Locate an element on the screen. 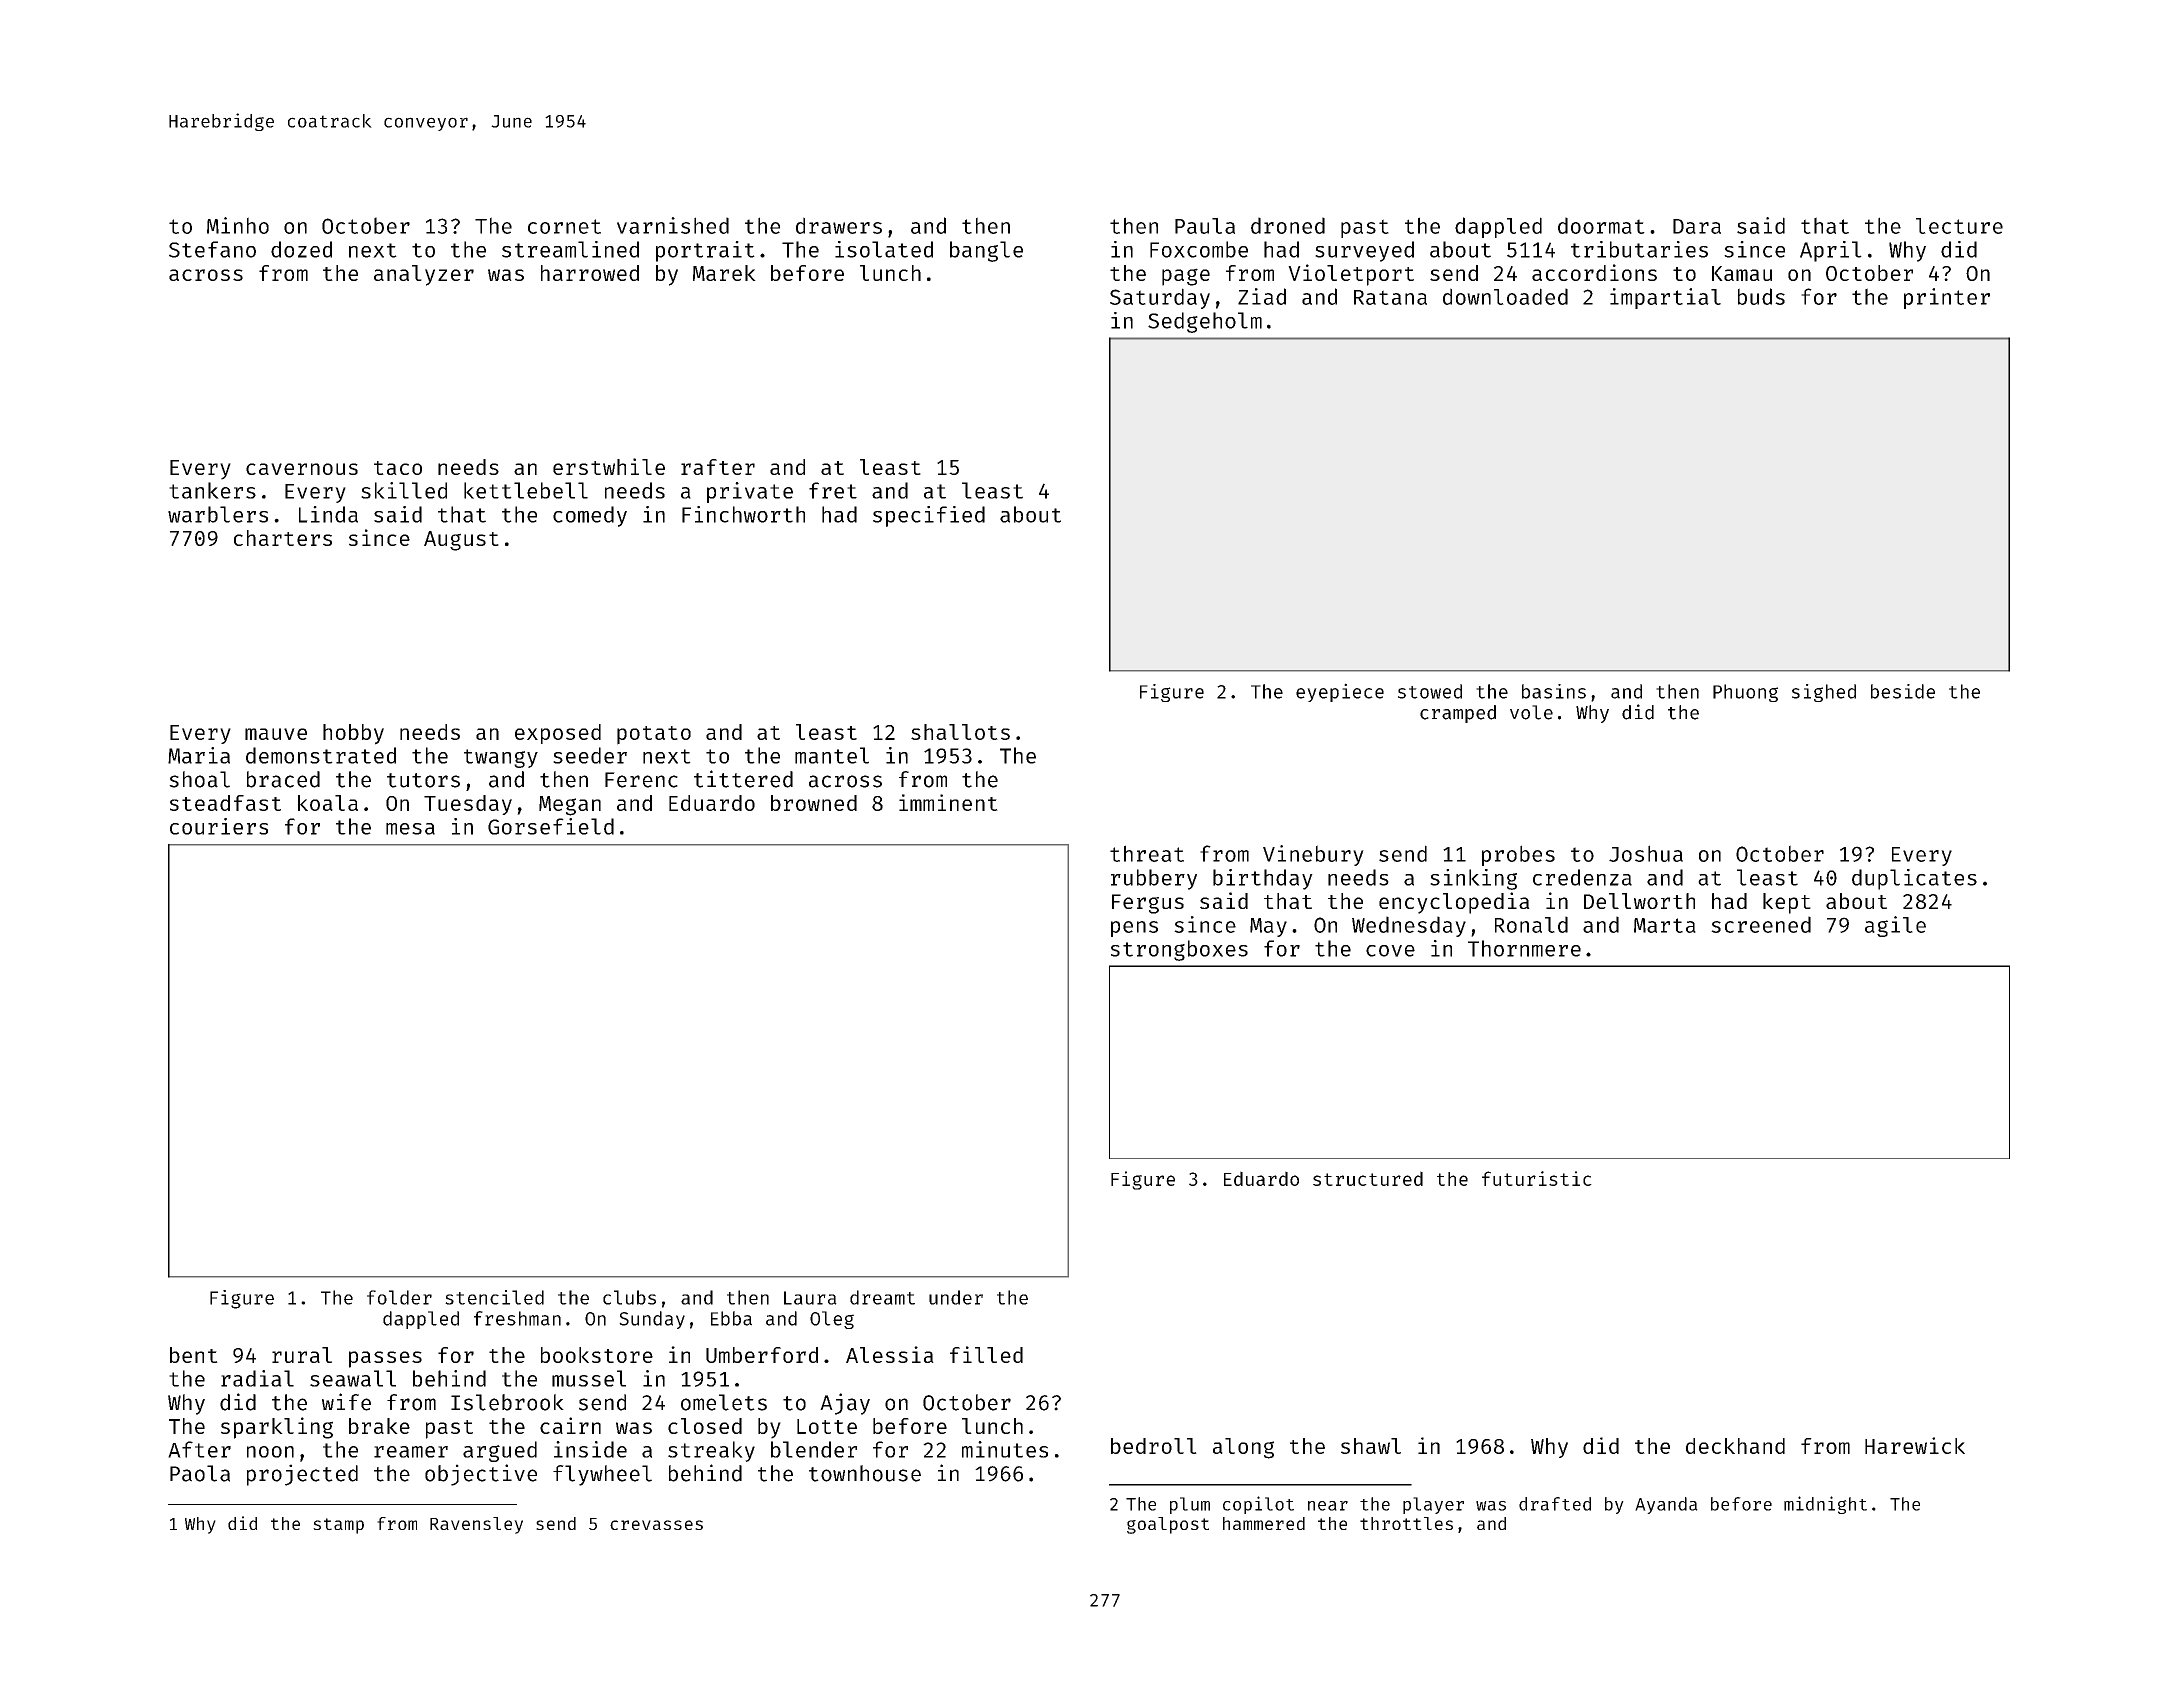 The image size is (2178, 1683). threat is located at coordinates (1147, 853).
